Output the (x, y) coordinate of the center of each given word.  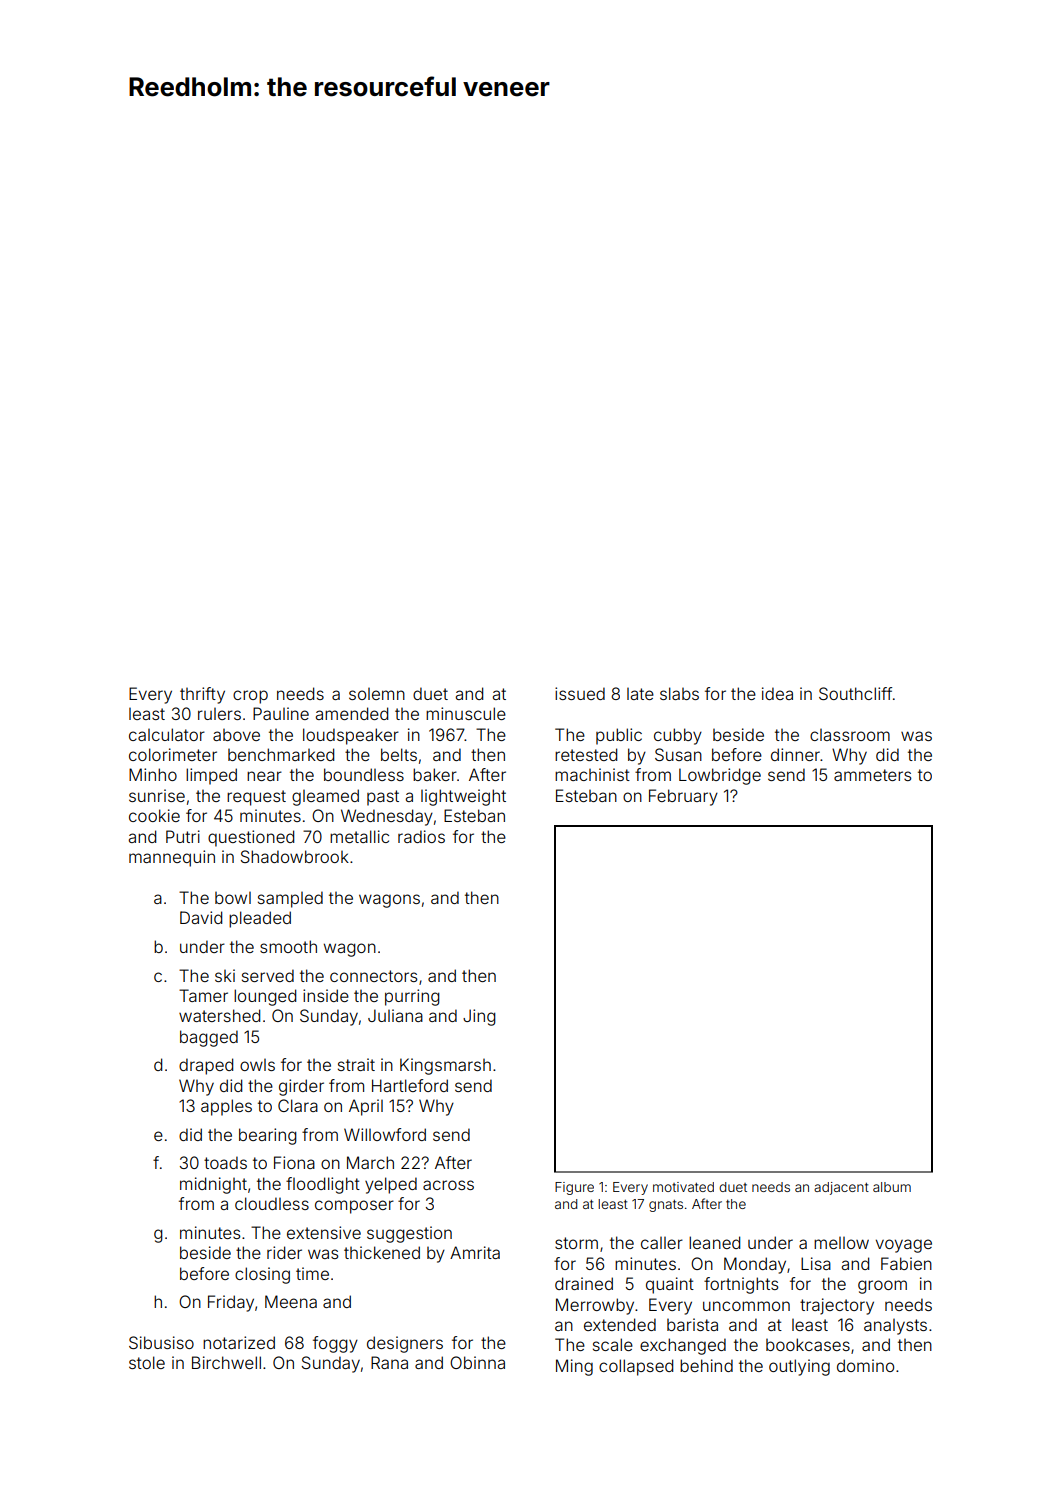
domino (865, 1365)
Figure (574, 1188)
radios (421, 836)
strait (356, 1064)
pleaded (260, 919)
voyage (904, 1246)
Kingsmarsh (445, 1066)
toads (225, 1162)
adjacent (841, 1188)
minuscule (466, 713)
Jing (479, 1017)
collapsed (636, 1367)
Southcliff (855, 693)
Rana (389, 1362)
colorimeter (173, 754)
